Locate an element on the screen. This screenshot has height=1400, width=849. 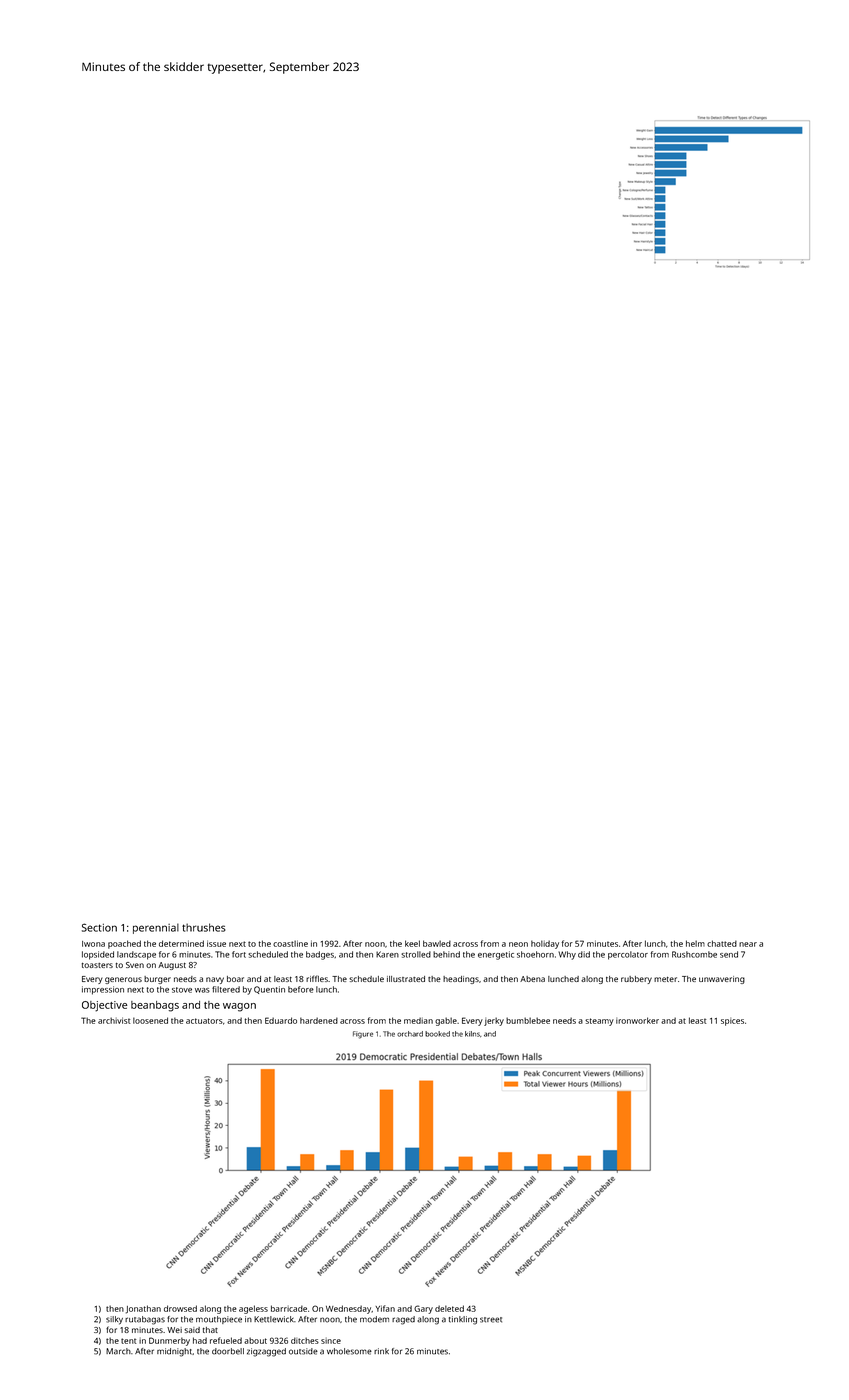
Eduardo is located at coordinates (281, 1020).
